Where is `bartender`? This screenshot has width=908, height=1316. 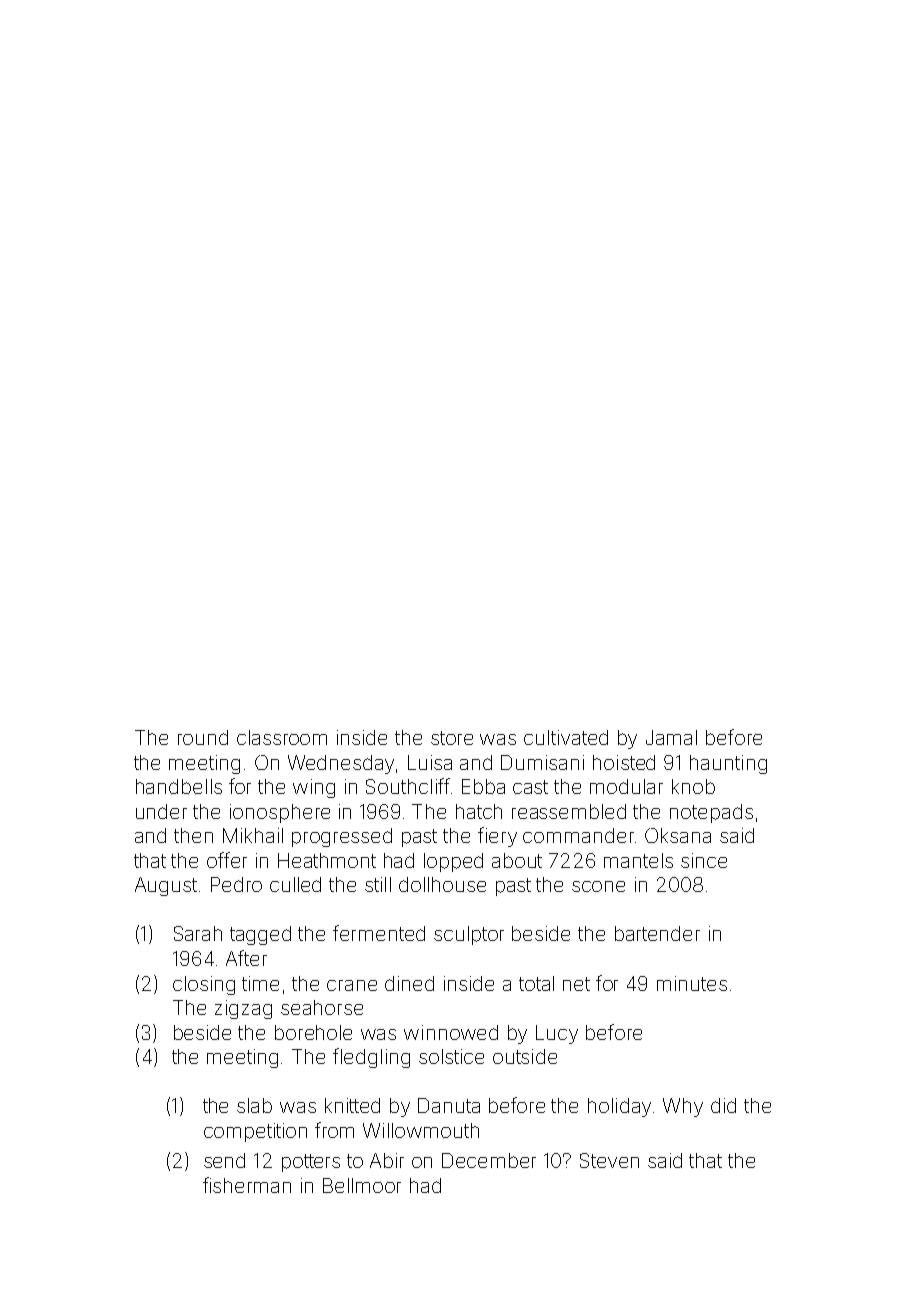
bartender is located at coordinates (657, 933).
